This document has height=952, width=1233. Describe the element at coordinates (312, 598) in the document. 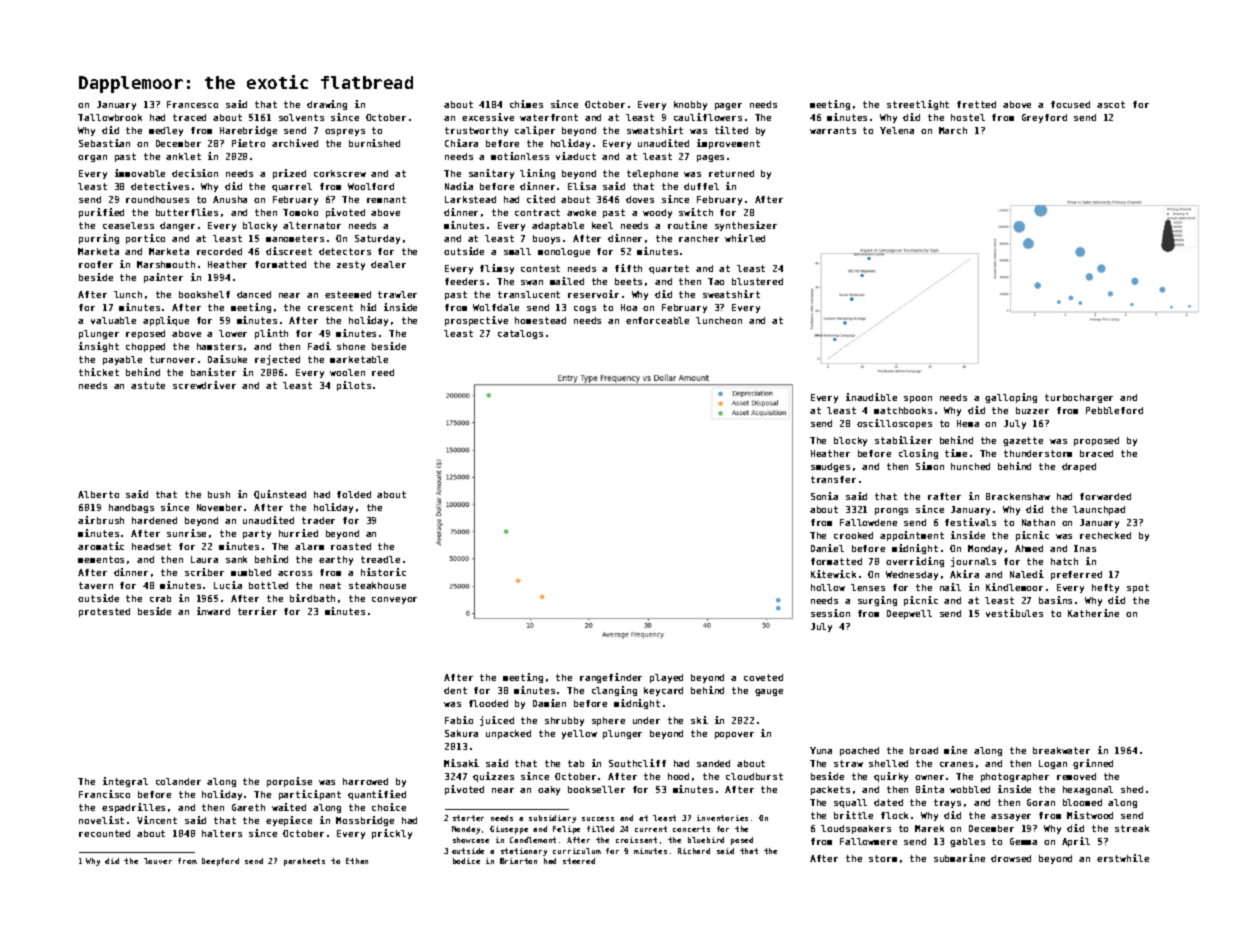

I see `birdbath` at that location.
